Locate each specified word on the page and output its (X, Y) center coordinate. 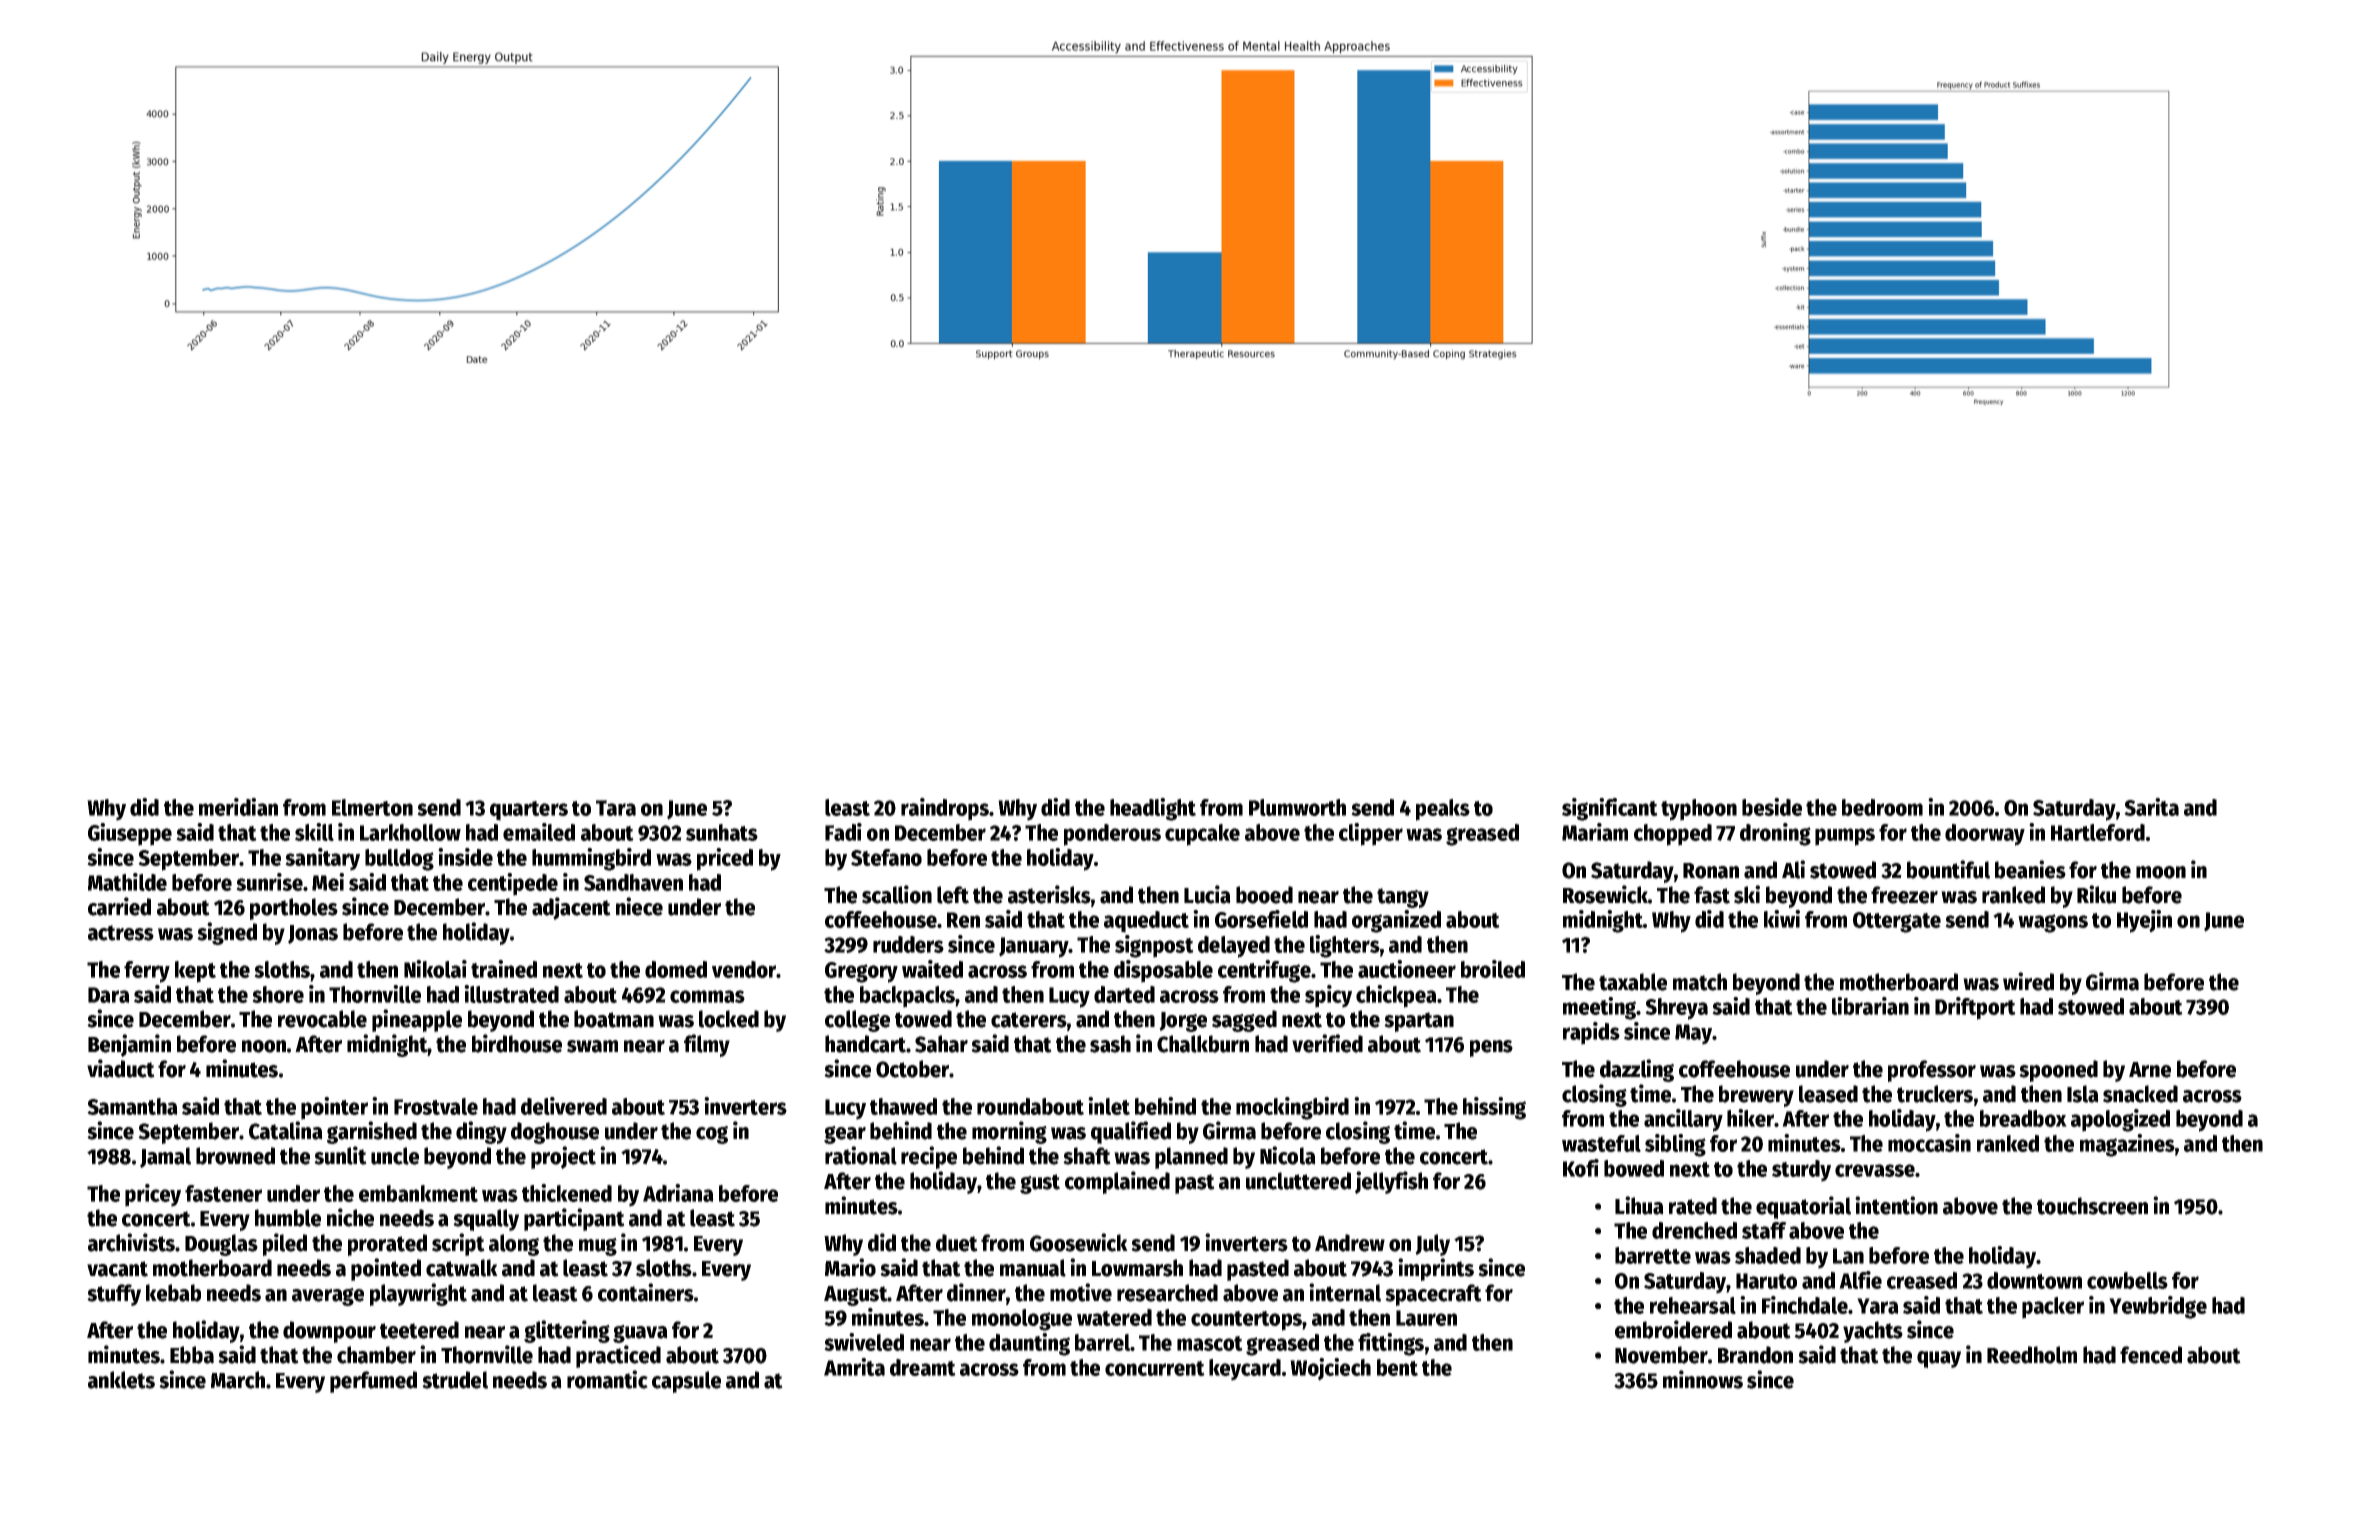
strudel (455, 1380)
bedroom (1882, 807)
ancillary (1683, 1120)
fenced (2151, 1355)
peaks (1443, 810)
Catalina (286, 1130)
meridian (238, 807)
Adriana (678, 1193)
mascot (1210, 1343)
